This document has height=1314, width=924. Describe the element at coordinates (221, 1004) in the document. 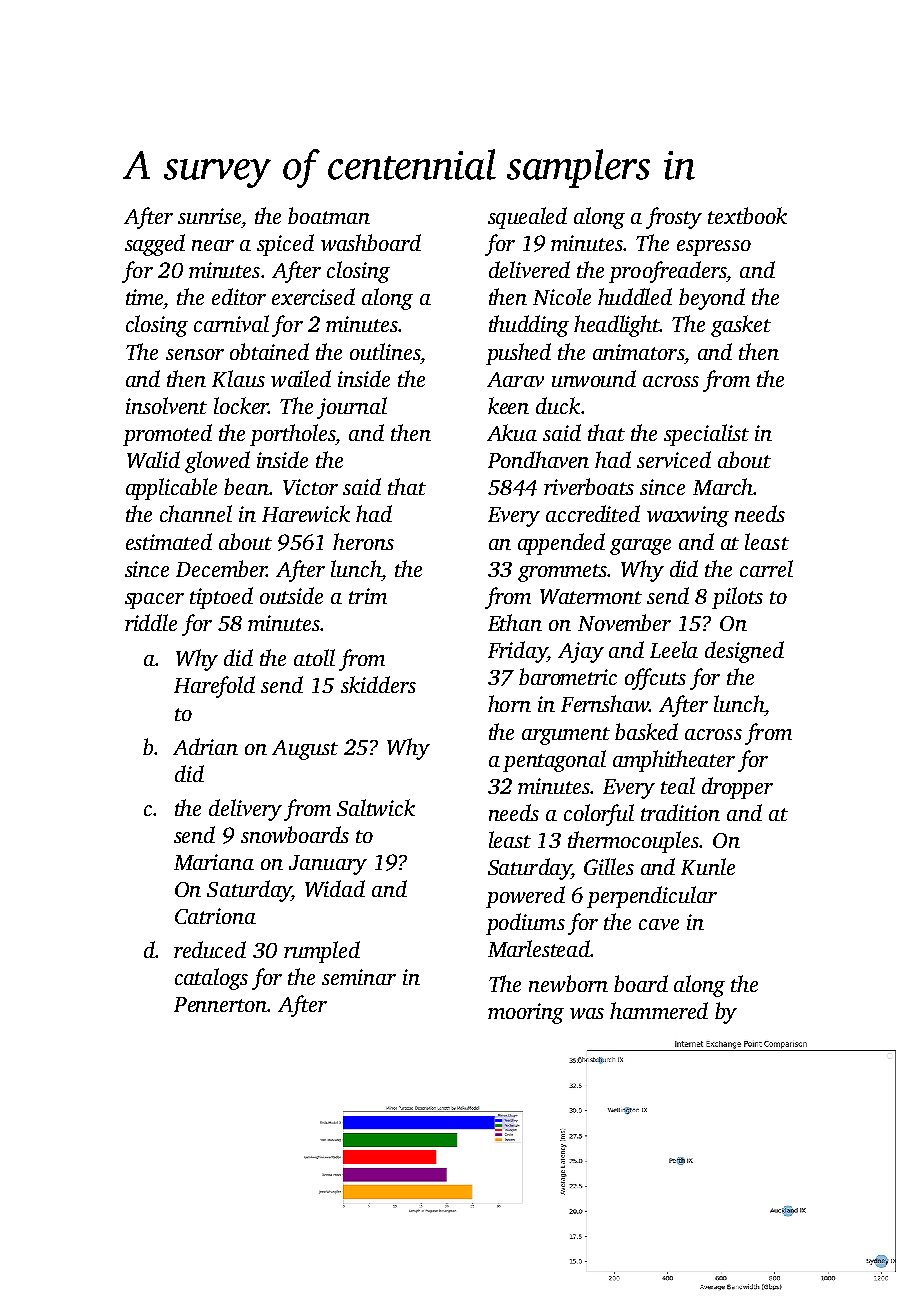

I see `Pennerton` at that location.
